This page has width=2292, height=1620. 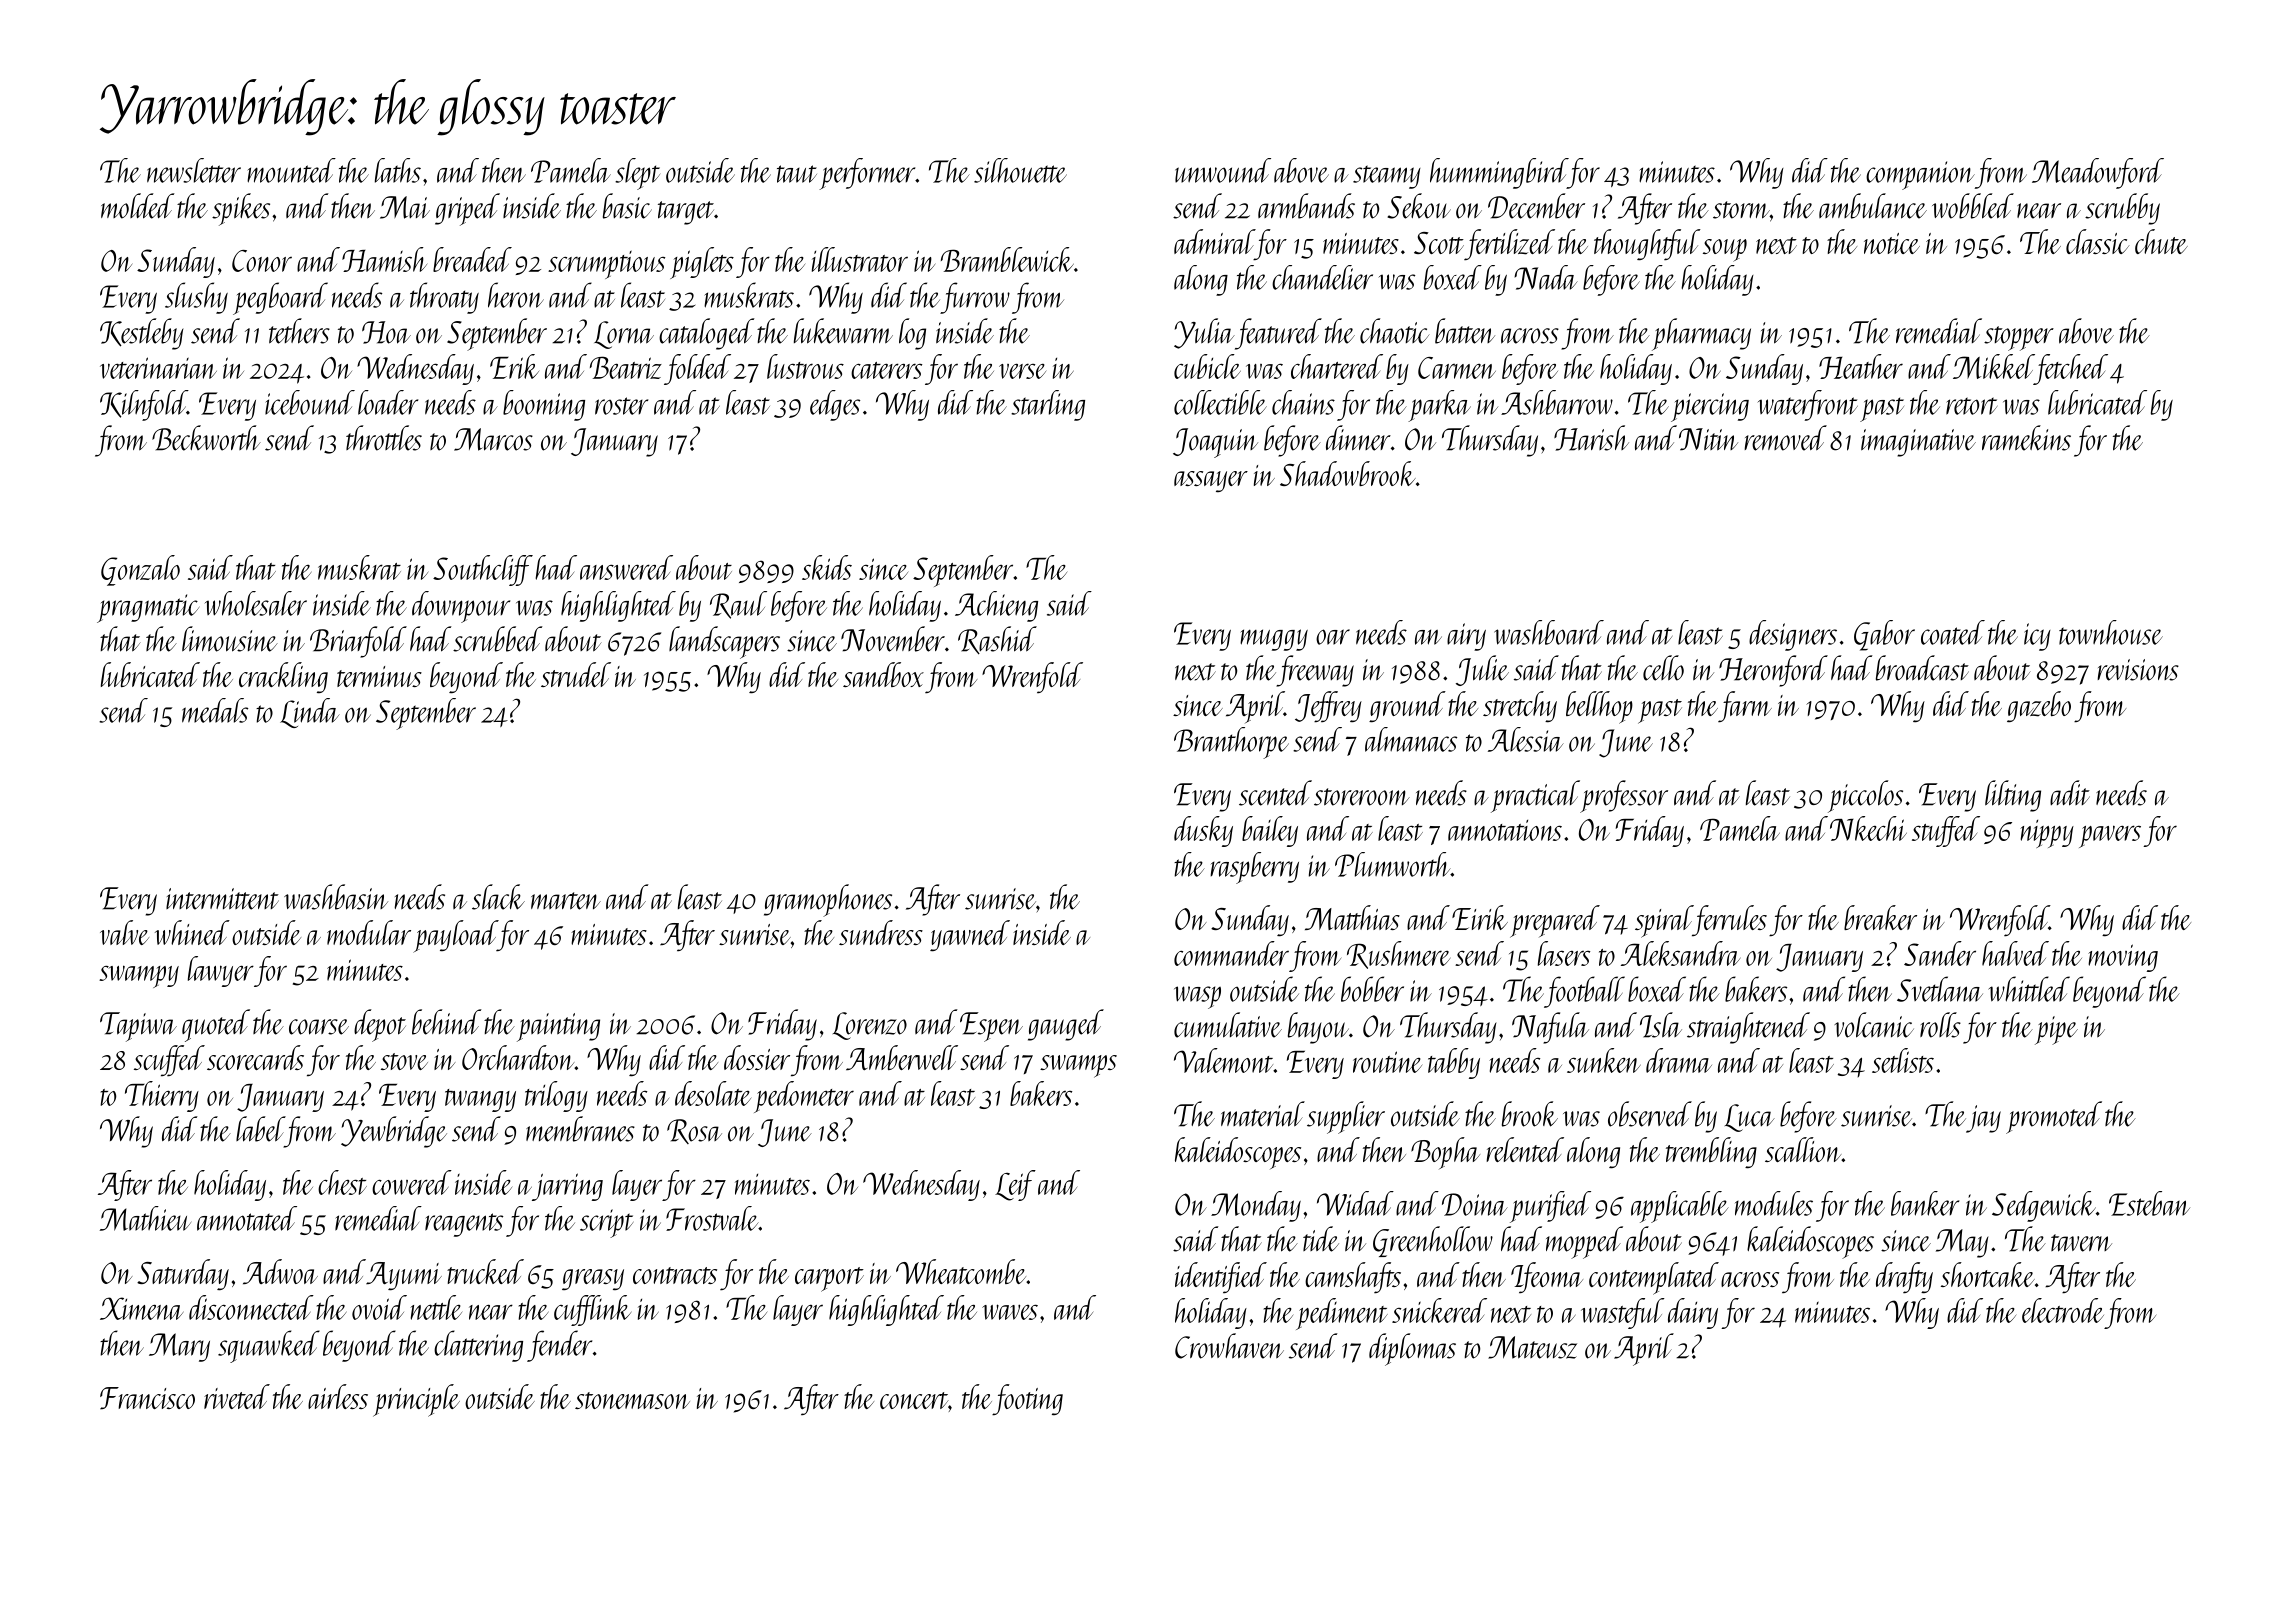 What do you see at coordinates (196, 298) in the page?
I see `slushy` at bounding box center [196, 298].
